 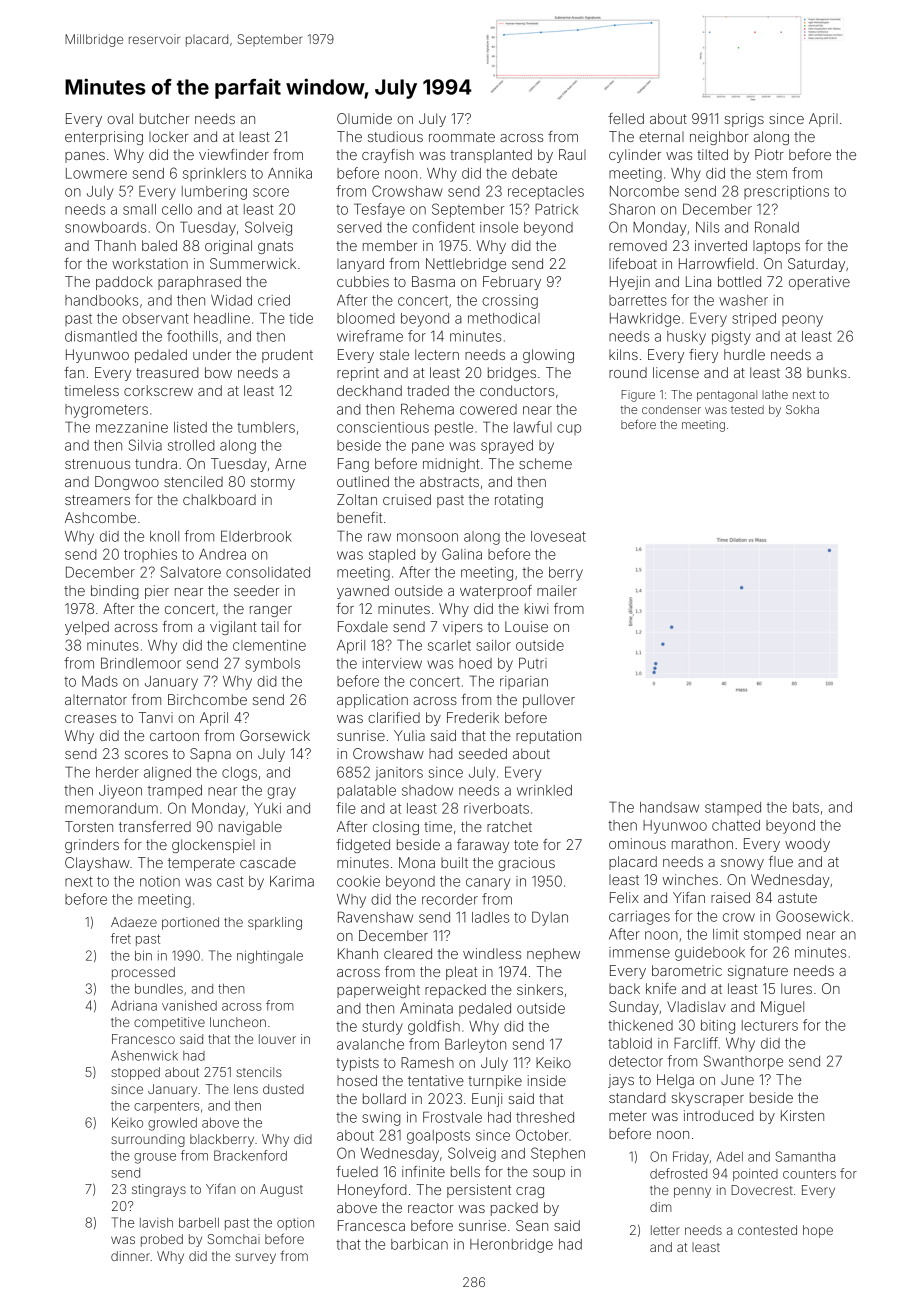 I want to click on lathe, so click(x=775, y=394).
